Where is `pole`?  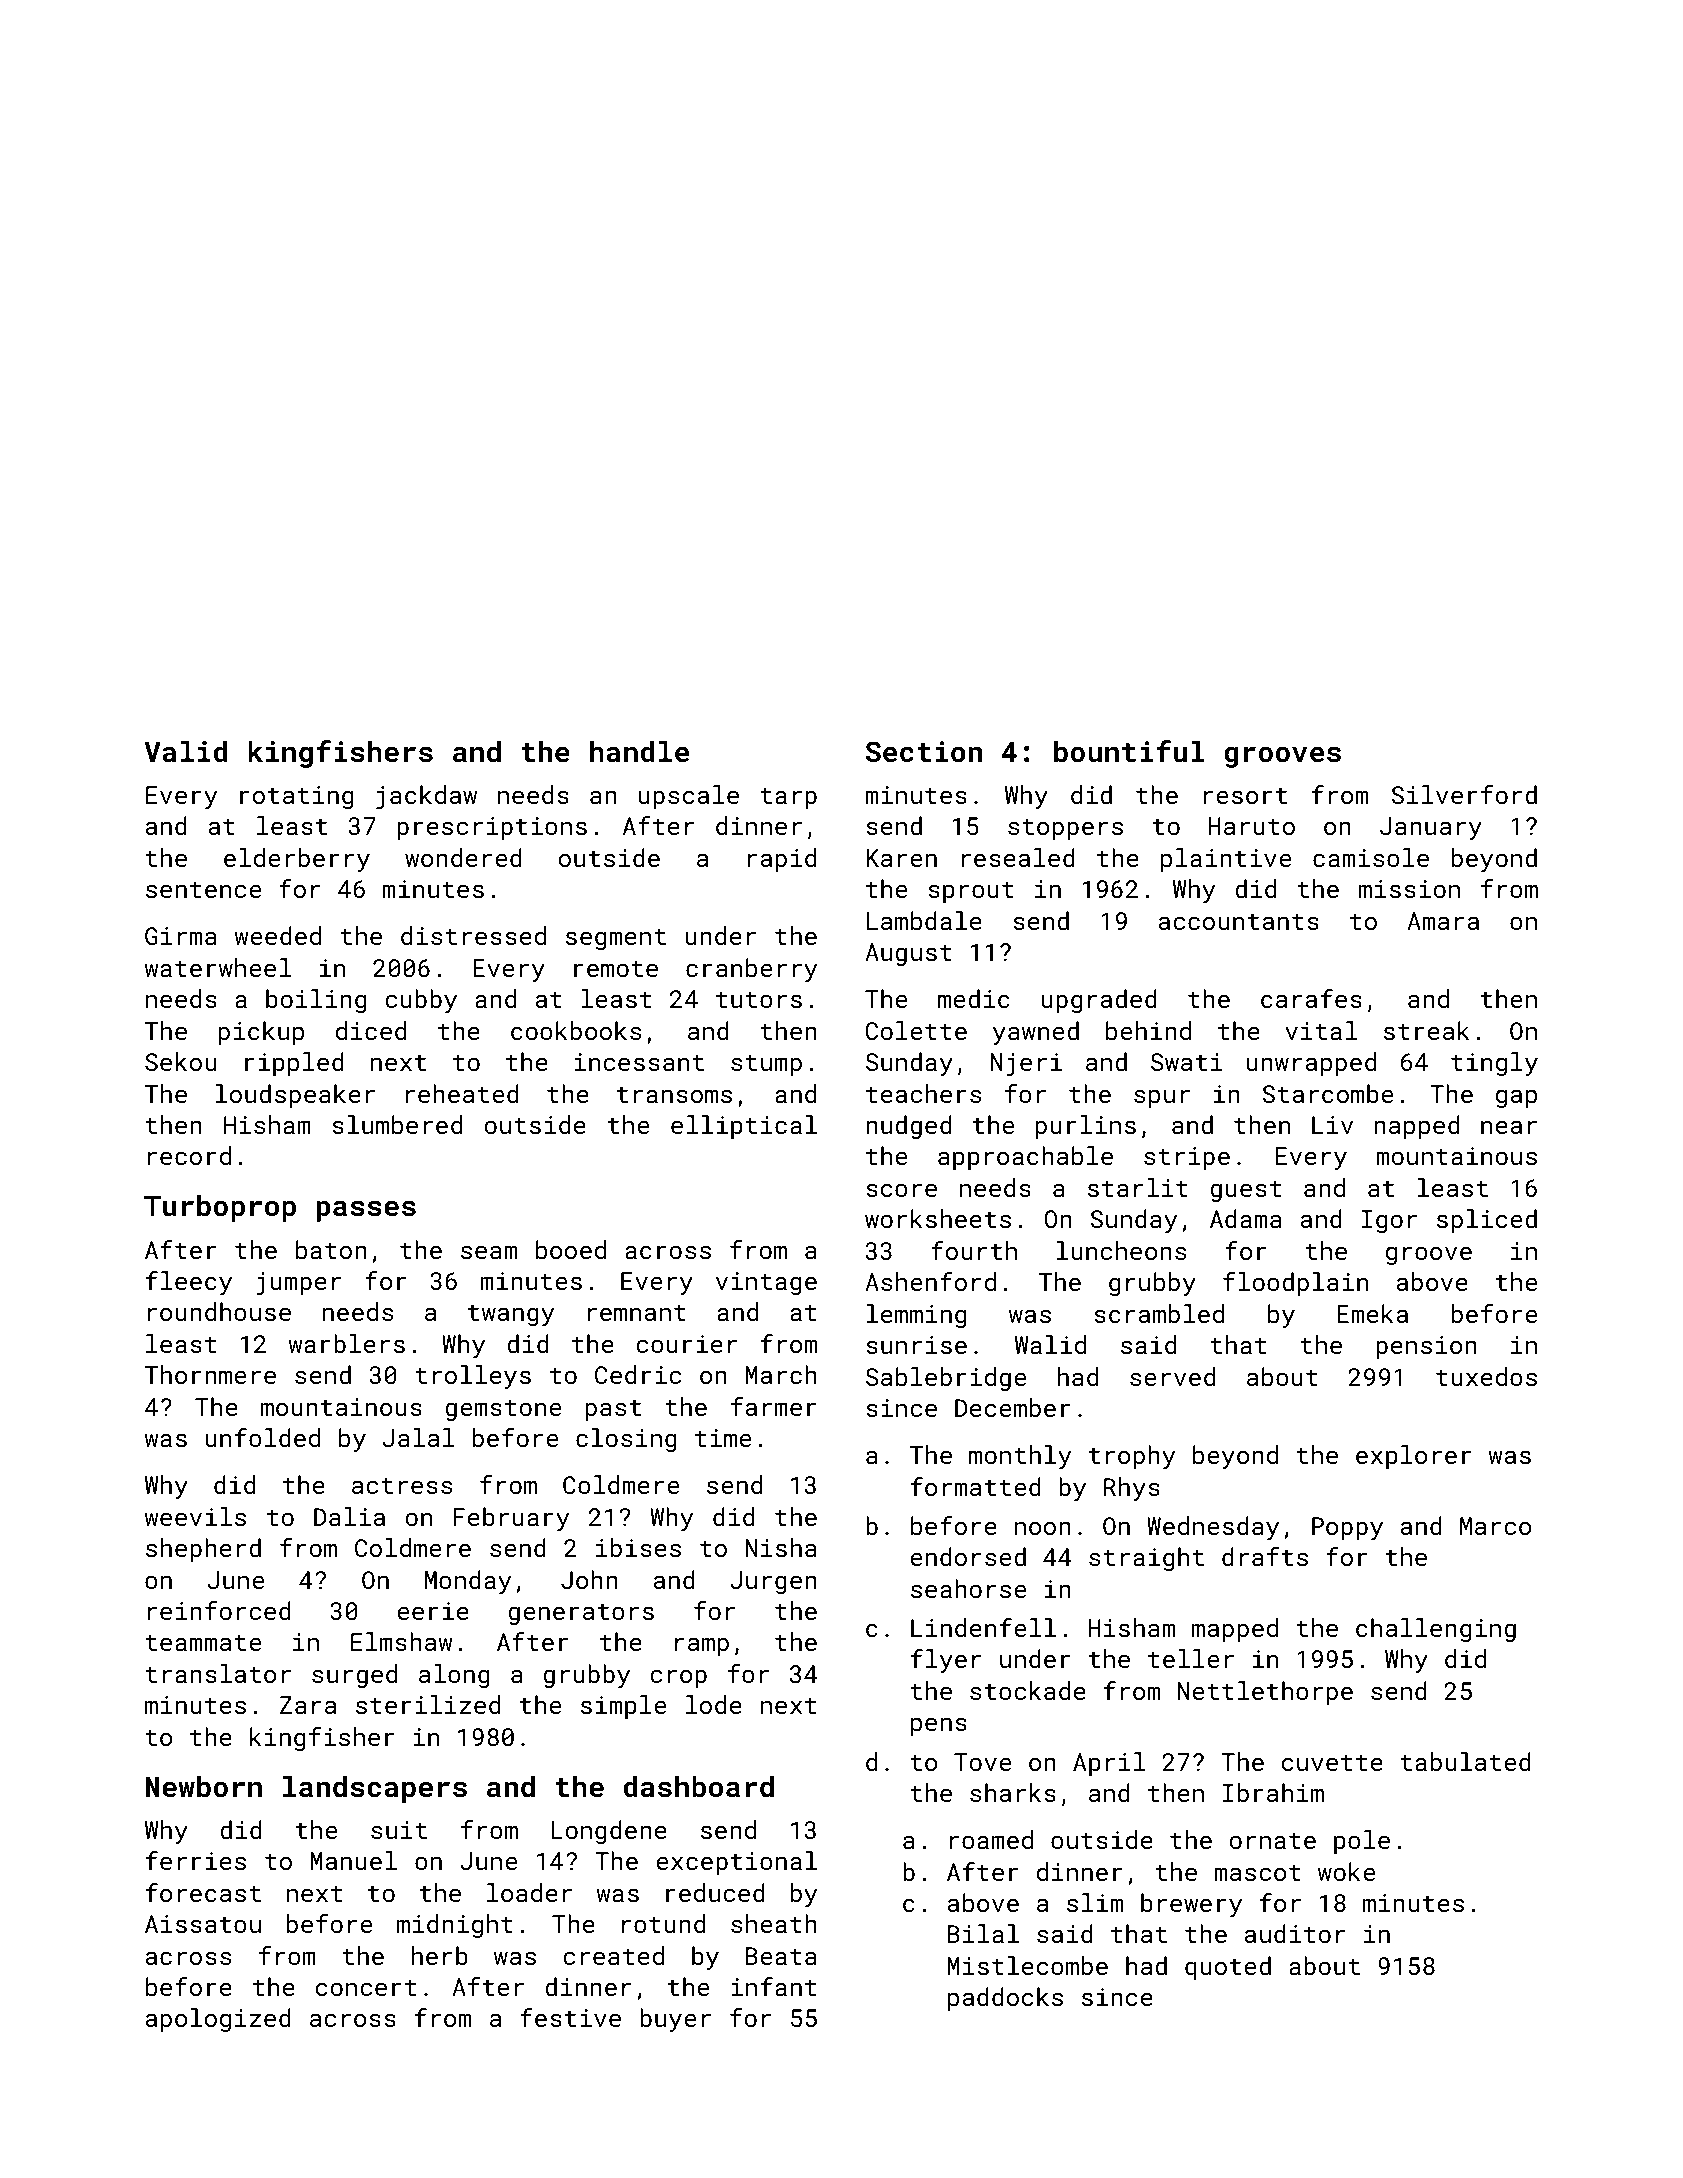 pole is located at coordinates (1362, 1842).
